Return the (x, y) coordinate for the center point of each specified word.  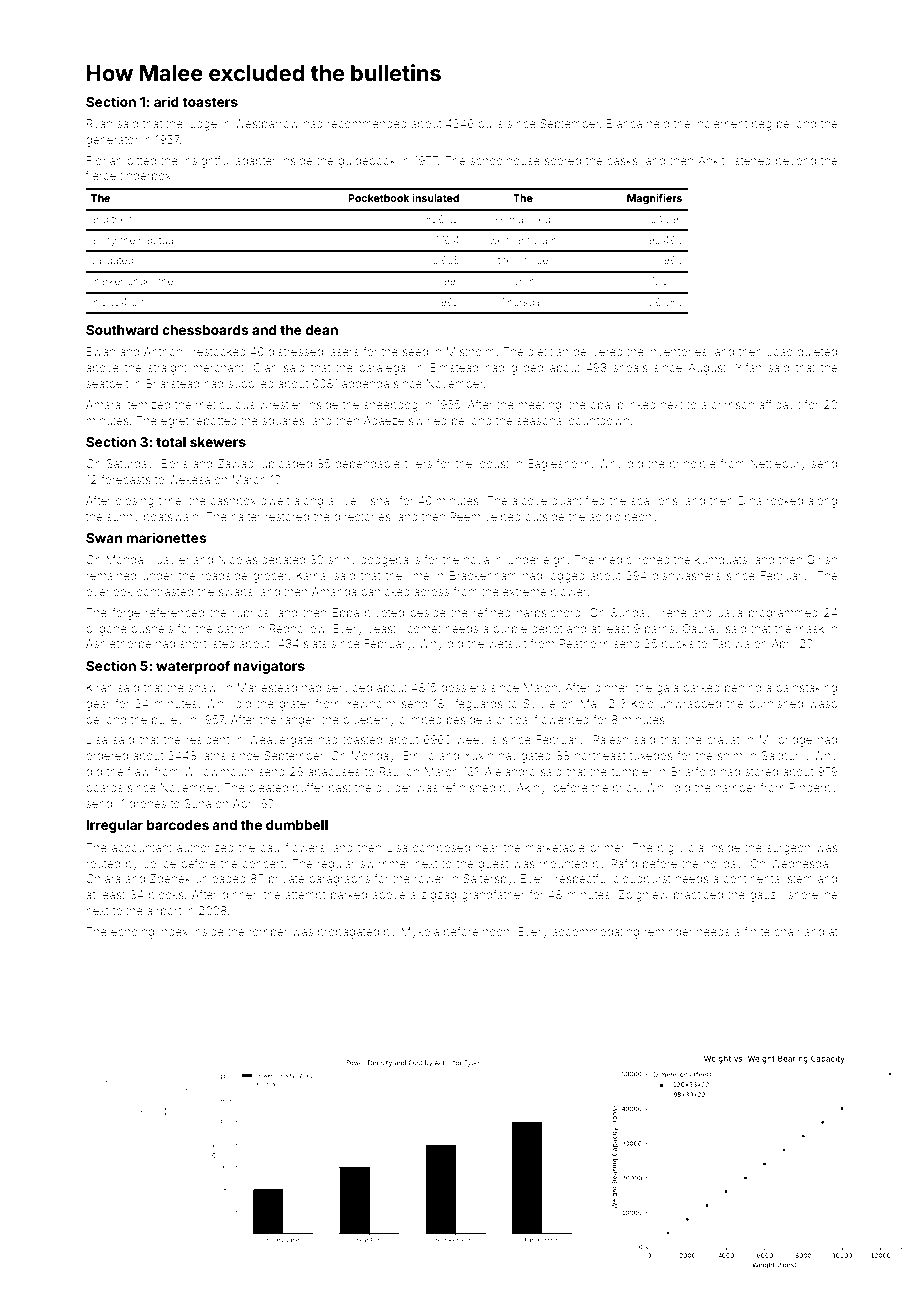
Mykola (420, 933)
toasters (210, 102)
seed (415, 351)
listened (750, 160)
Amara (103, 404)
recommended (367, 123)
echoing (132, 933)
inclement (721, 123)
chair (787, 931)
